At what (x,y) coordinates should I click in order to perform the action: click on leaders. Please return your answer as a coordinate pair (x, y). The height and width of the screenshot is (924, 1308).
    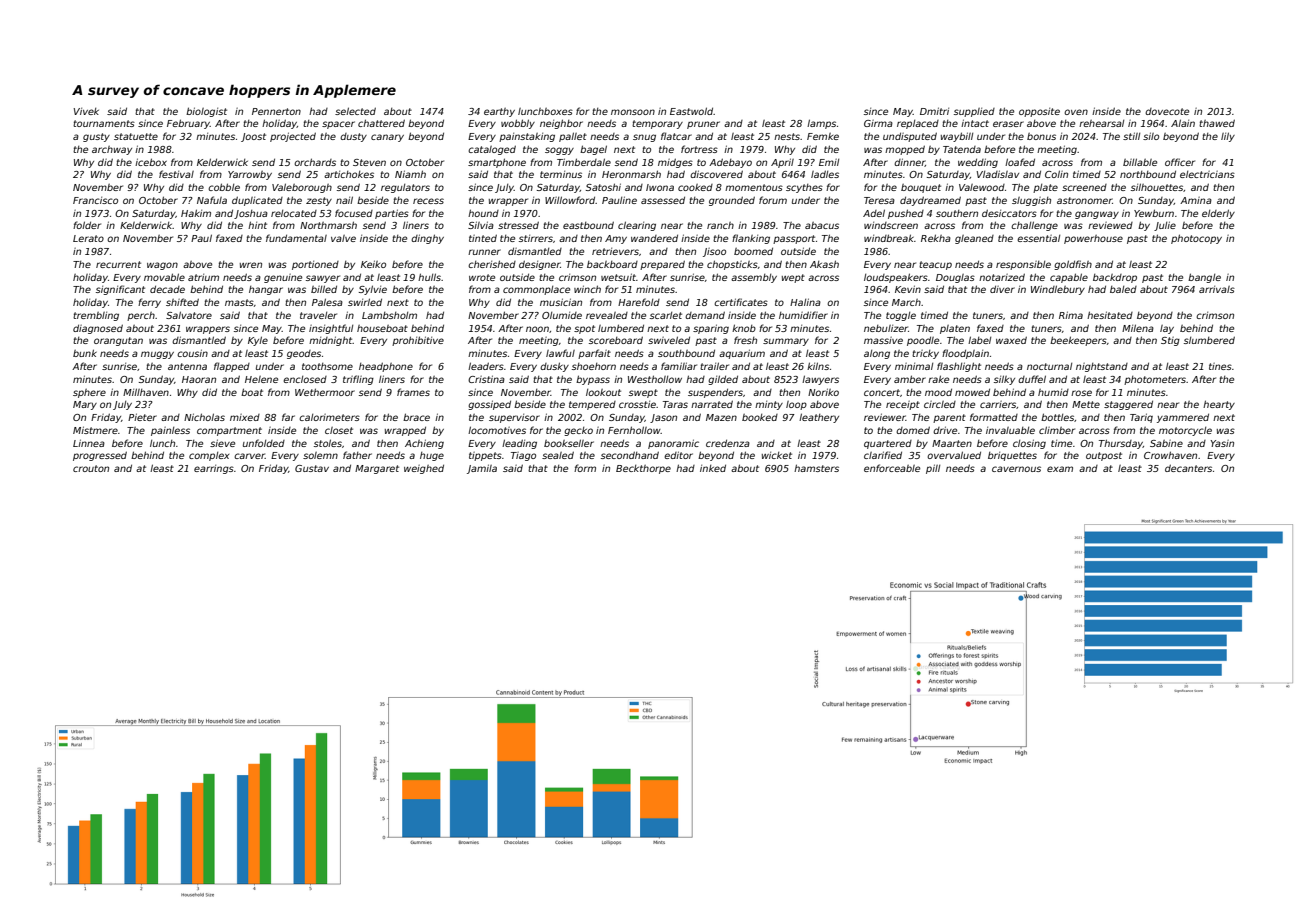
    Looking at the image, I should click on (486, 366).
